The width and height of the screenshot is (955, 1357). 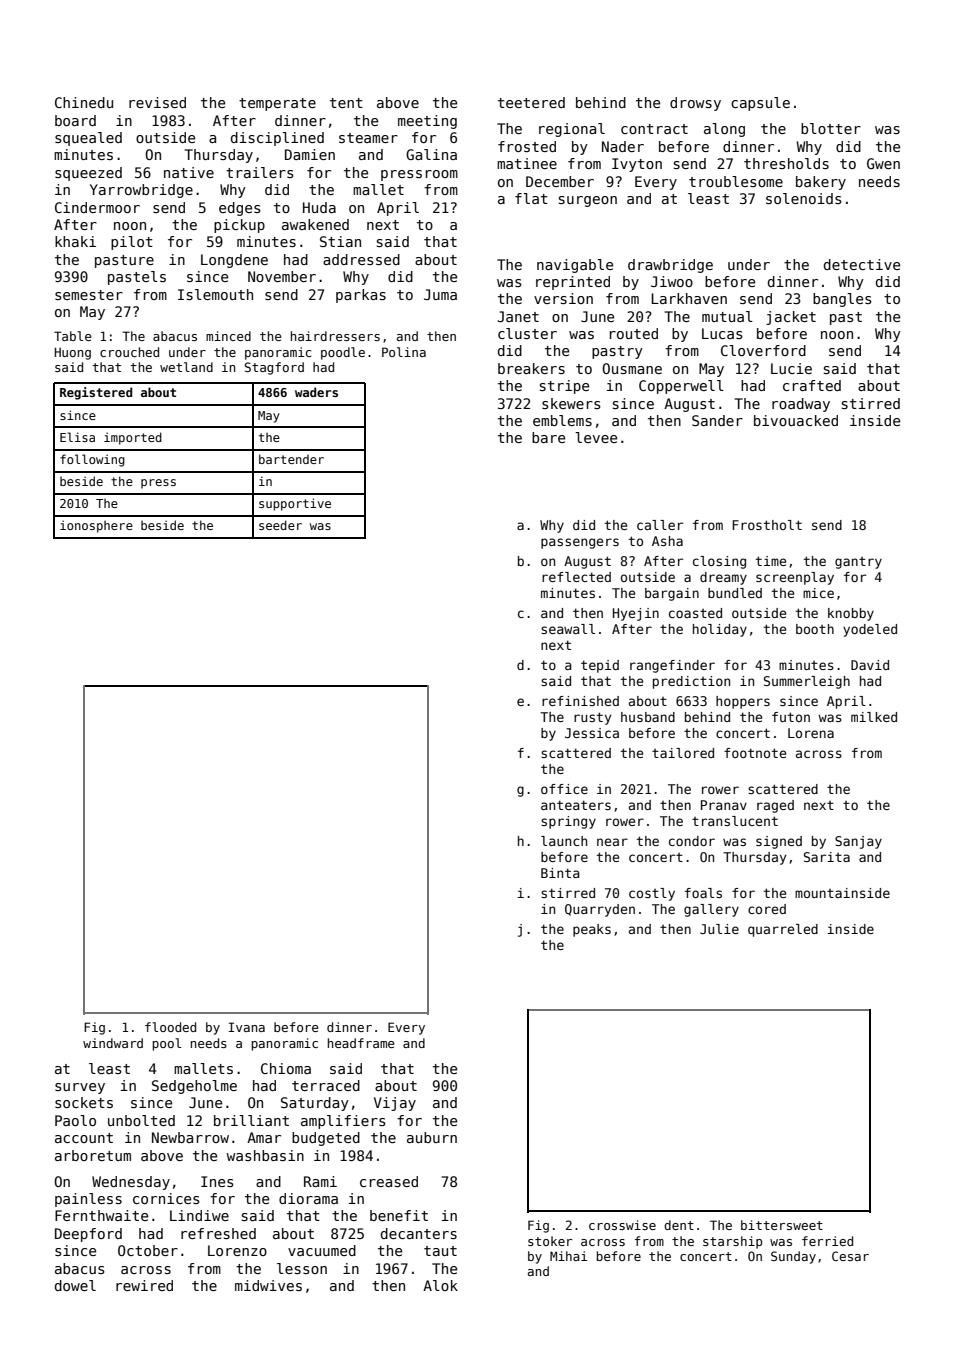 I want to click on windward, so click(x=113, y=1043).
